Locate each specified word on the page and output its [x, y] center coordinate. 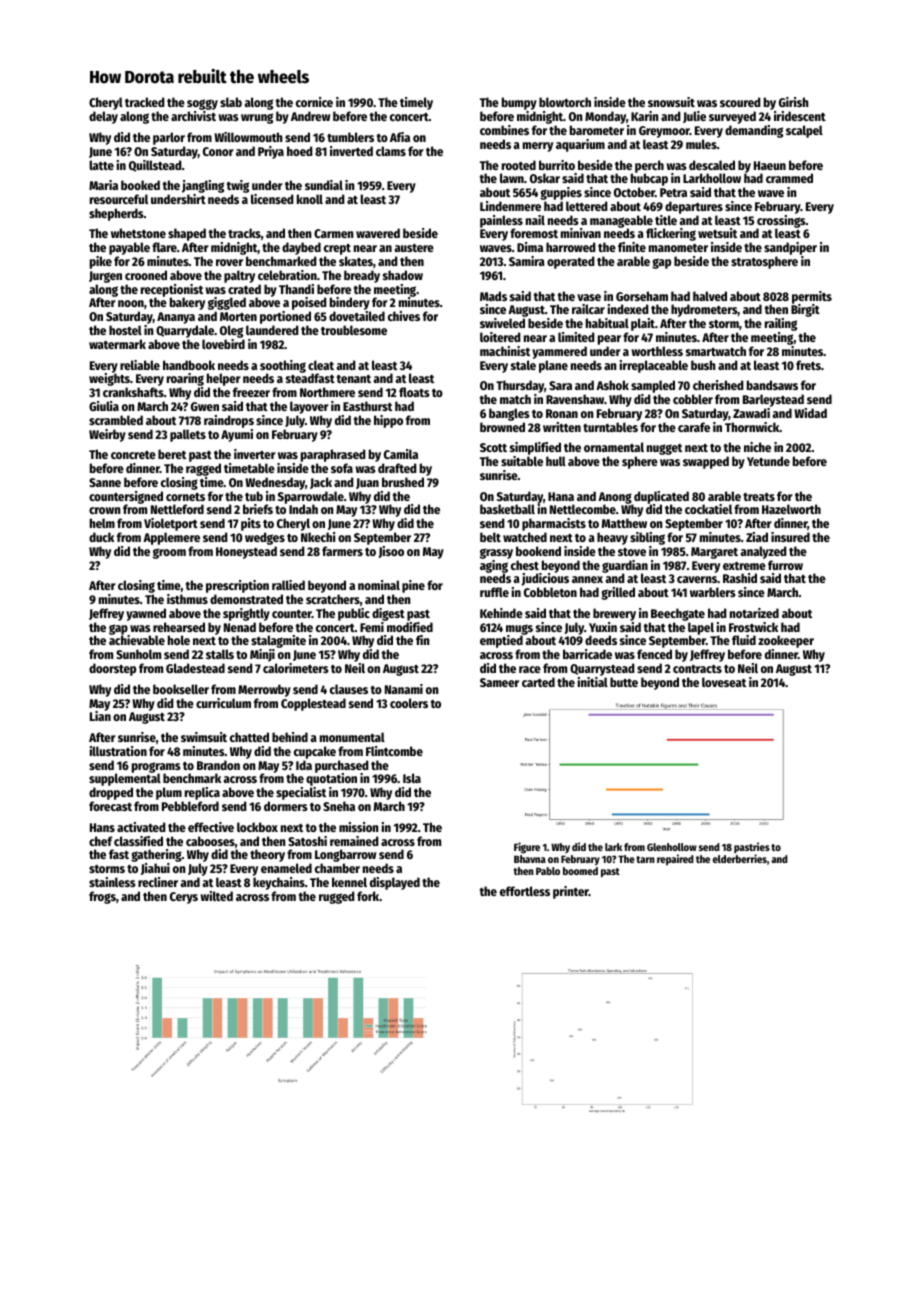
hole [179, 640]
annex [587, 579]
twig [238, 186]
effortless [525, 891]
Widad [810, 413]
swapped [706, 462]
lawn [512, 178]
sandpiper [790, 248]
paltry [239, 276]
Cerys [184, 898]
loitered [500, 337]
